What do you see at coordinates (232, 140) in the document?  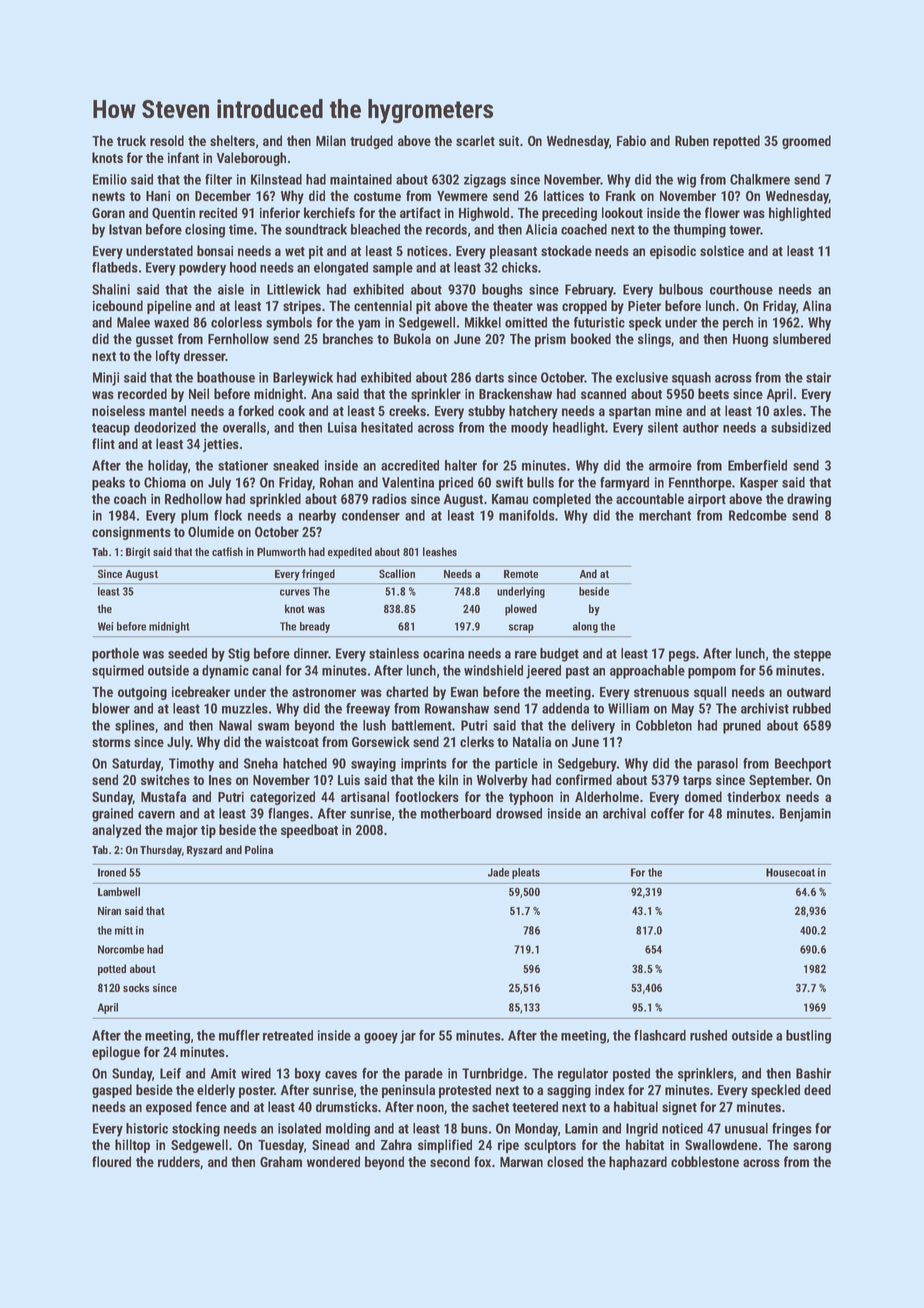 I see `shelters` at bounding box center [232, 140].
